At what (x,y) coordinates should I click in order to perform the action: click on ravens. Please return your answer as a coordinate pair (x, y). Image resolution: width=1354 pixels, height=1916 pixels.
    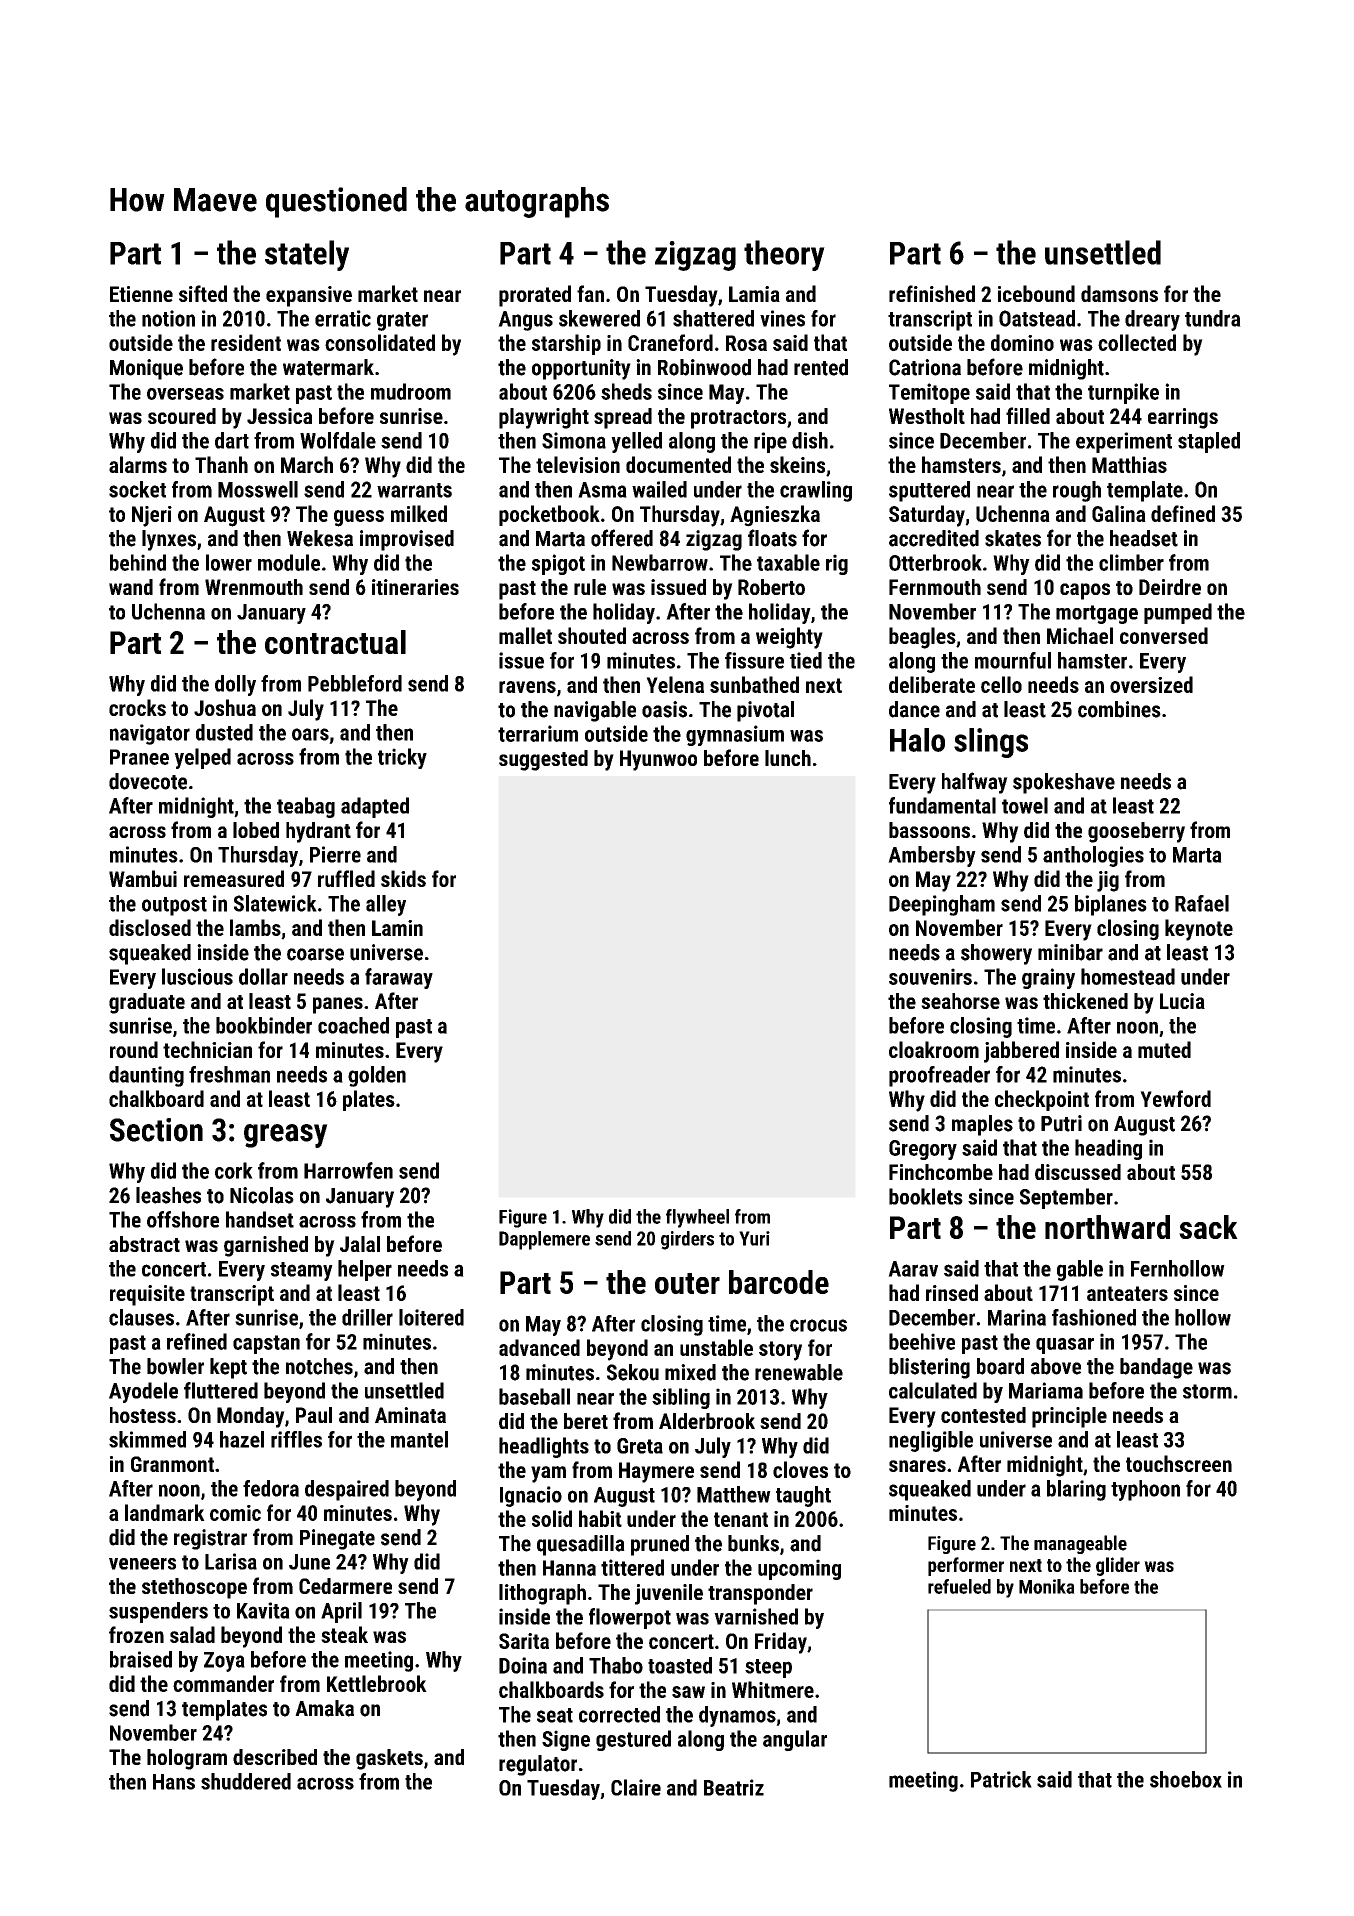
    Looking at the image, I should click on (527, 687).
